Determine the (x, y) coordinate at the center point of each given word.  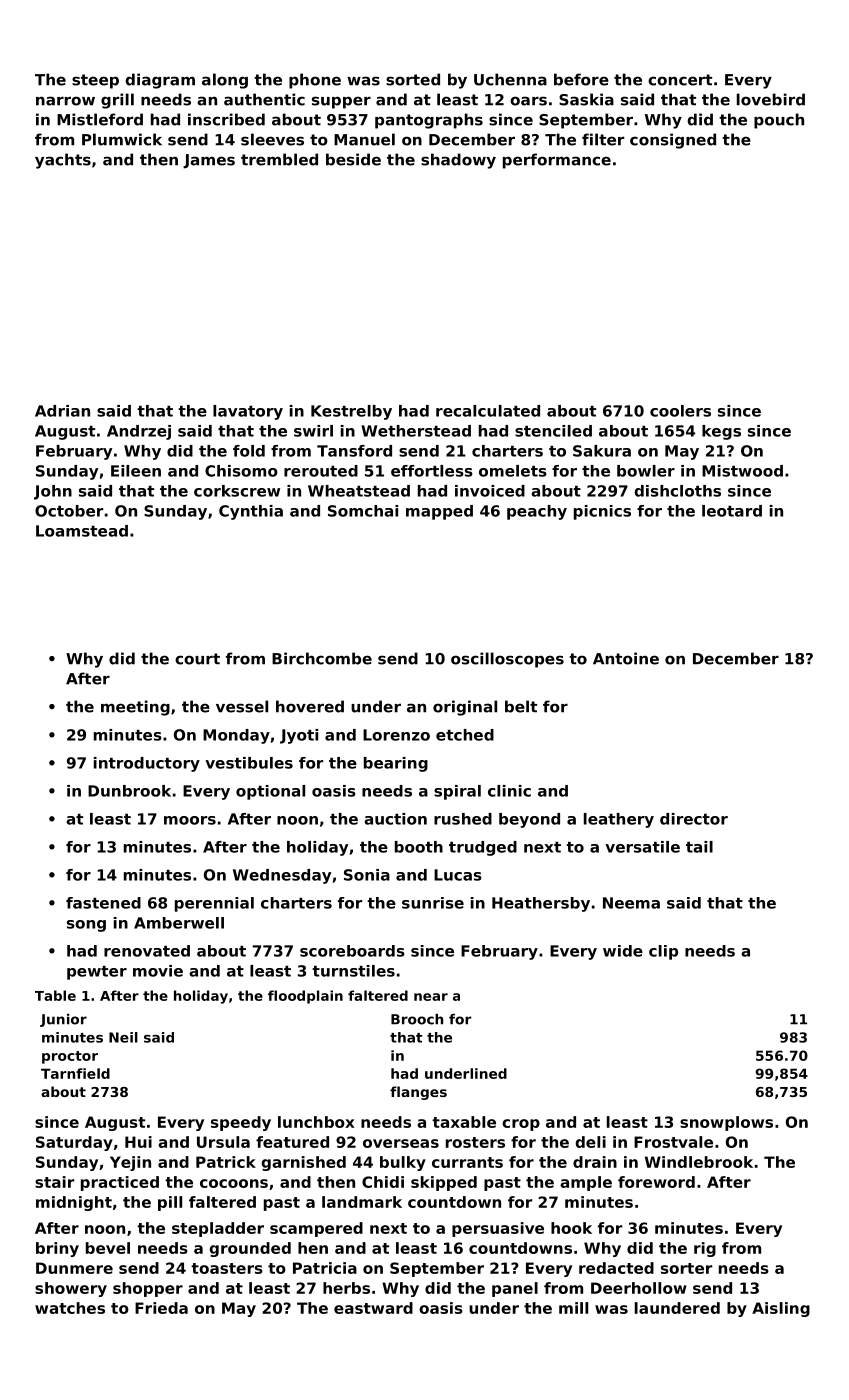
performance (557, 161)
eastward (373, 1308)
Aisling (781, 1309)
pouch (779, 121)
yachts (63, 161)
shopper (148, 1289)
